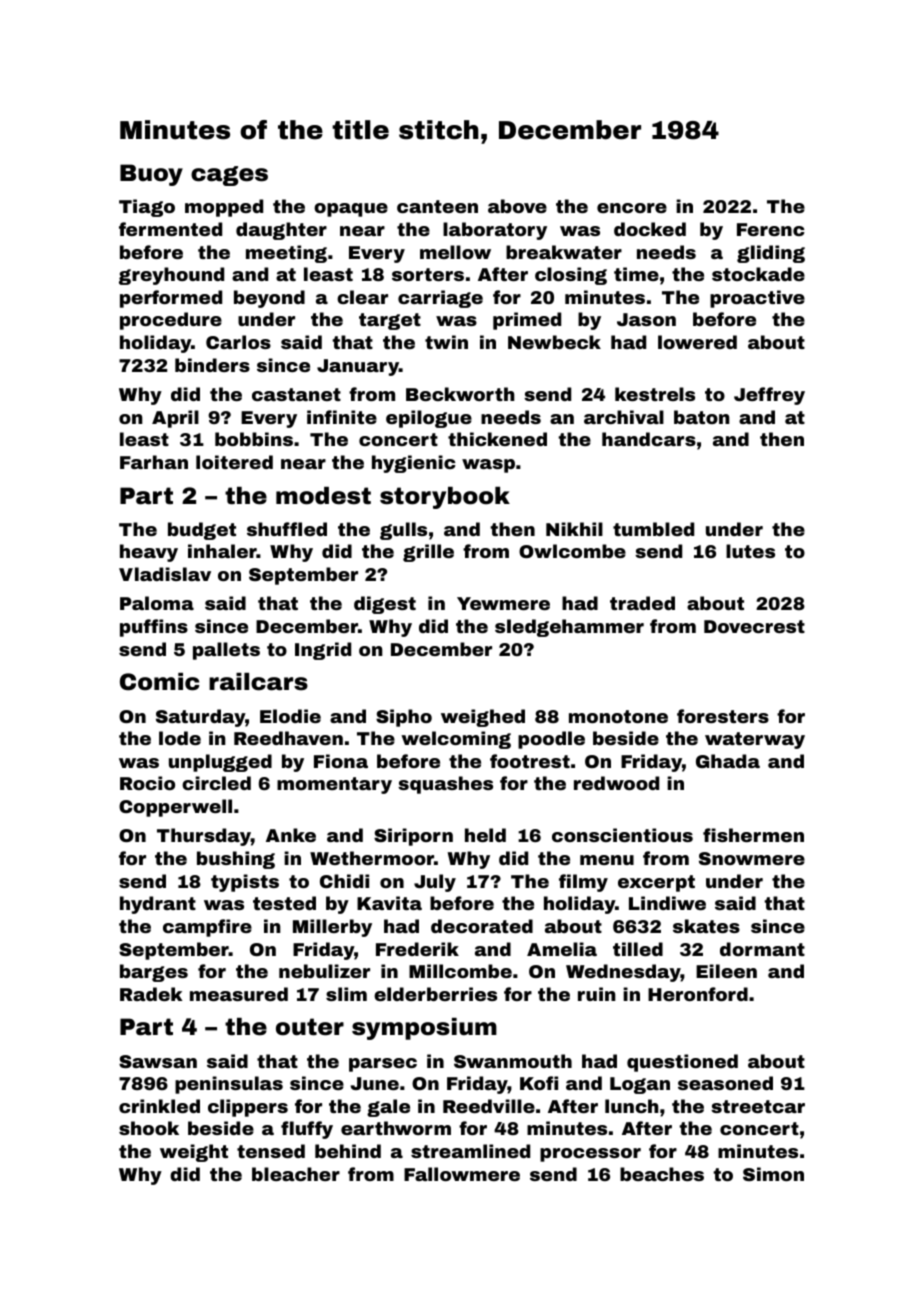 This document has width=924, height=1314. Describe the element at coordinates (752, 858) in the document. I see `Snowmere` at that location.
